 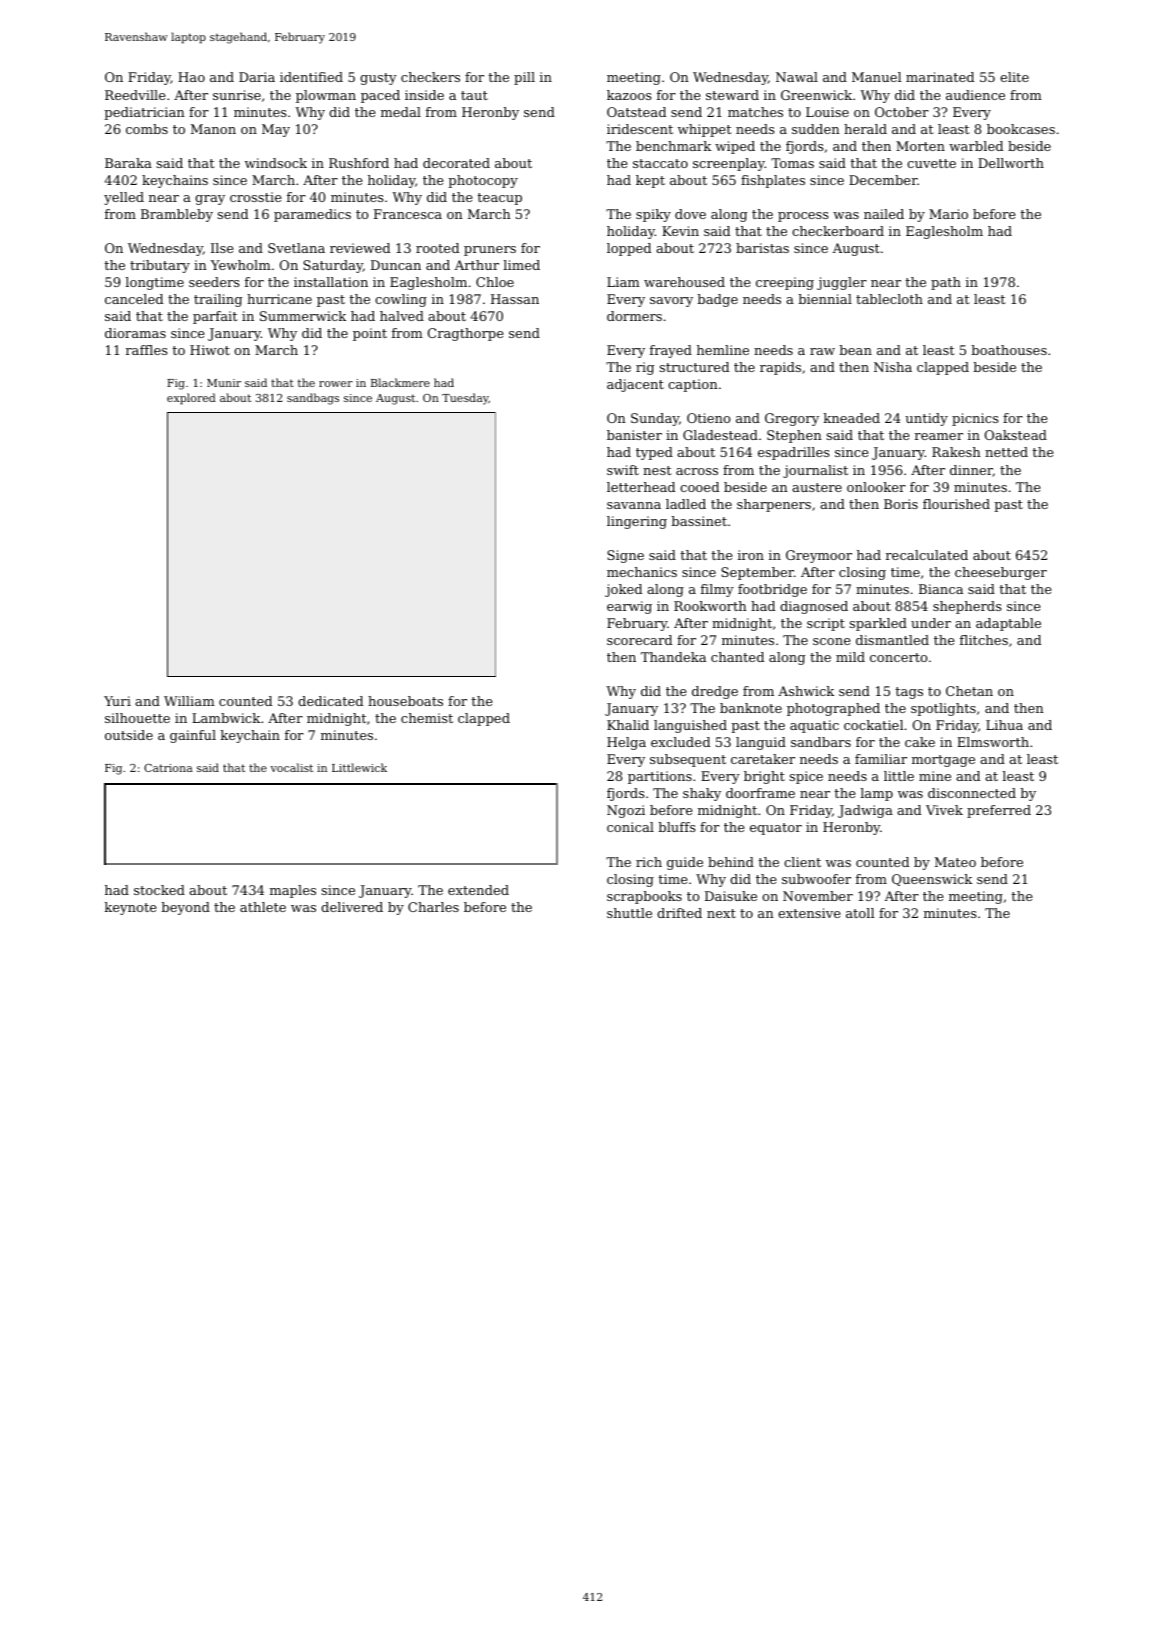 What do you see at coordinates (702, 794) in the document?
I see `shaky` at bounding box center [702, 794].
